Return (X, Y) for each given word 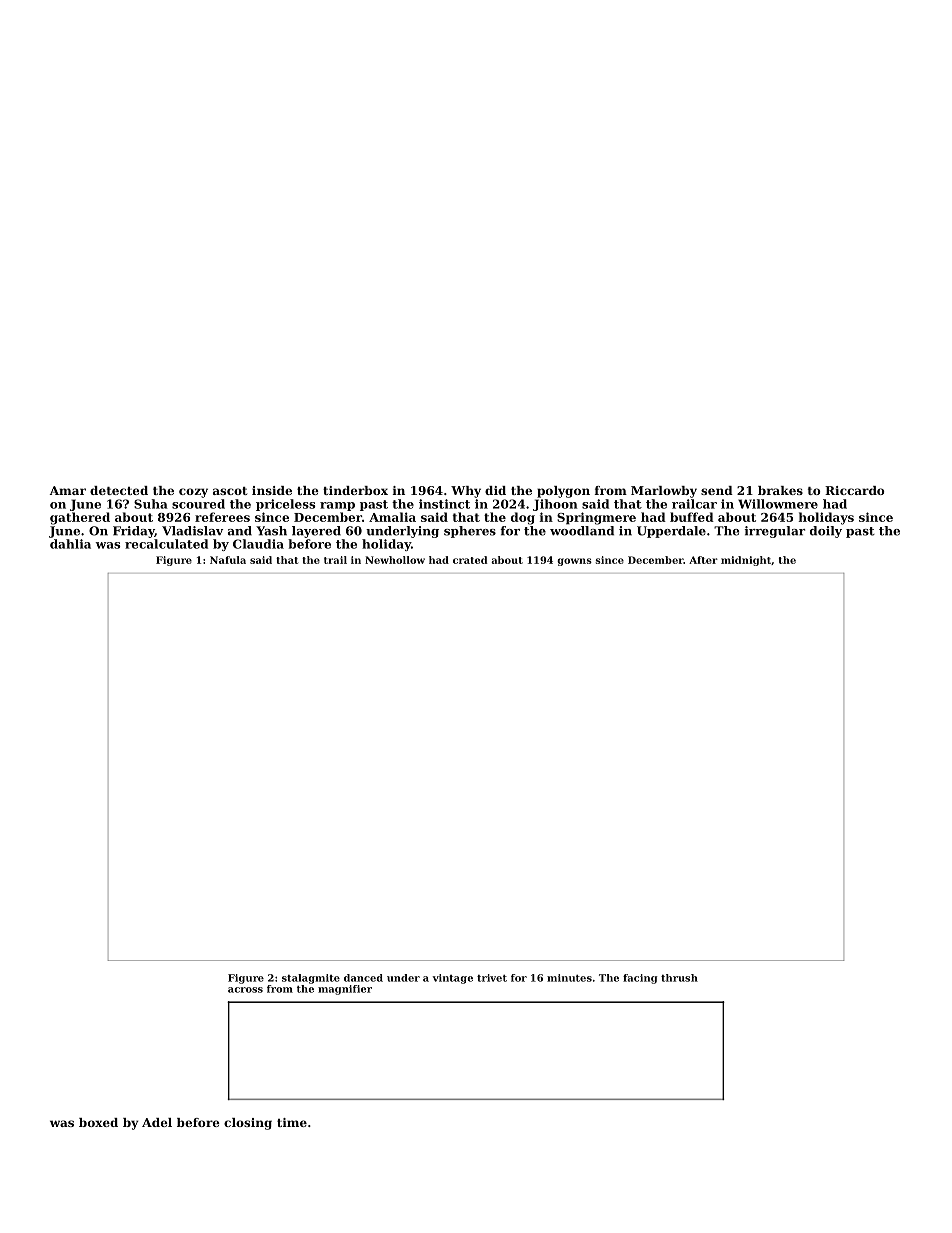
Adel (157, 1122)
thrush (679, 978)
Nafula (228, 560)
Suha (151, 504)
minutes (569, 978)
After (703, 560)
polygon (563, 492)
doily (826, 532)
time (292, 1122)
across (245, 990)
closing (248, 1124)
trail (335, 560)
